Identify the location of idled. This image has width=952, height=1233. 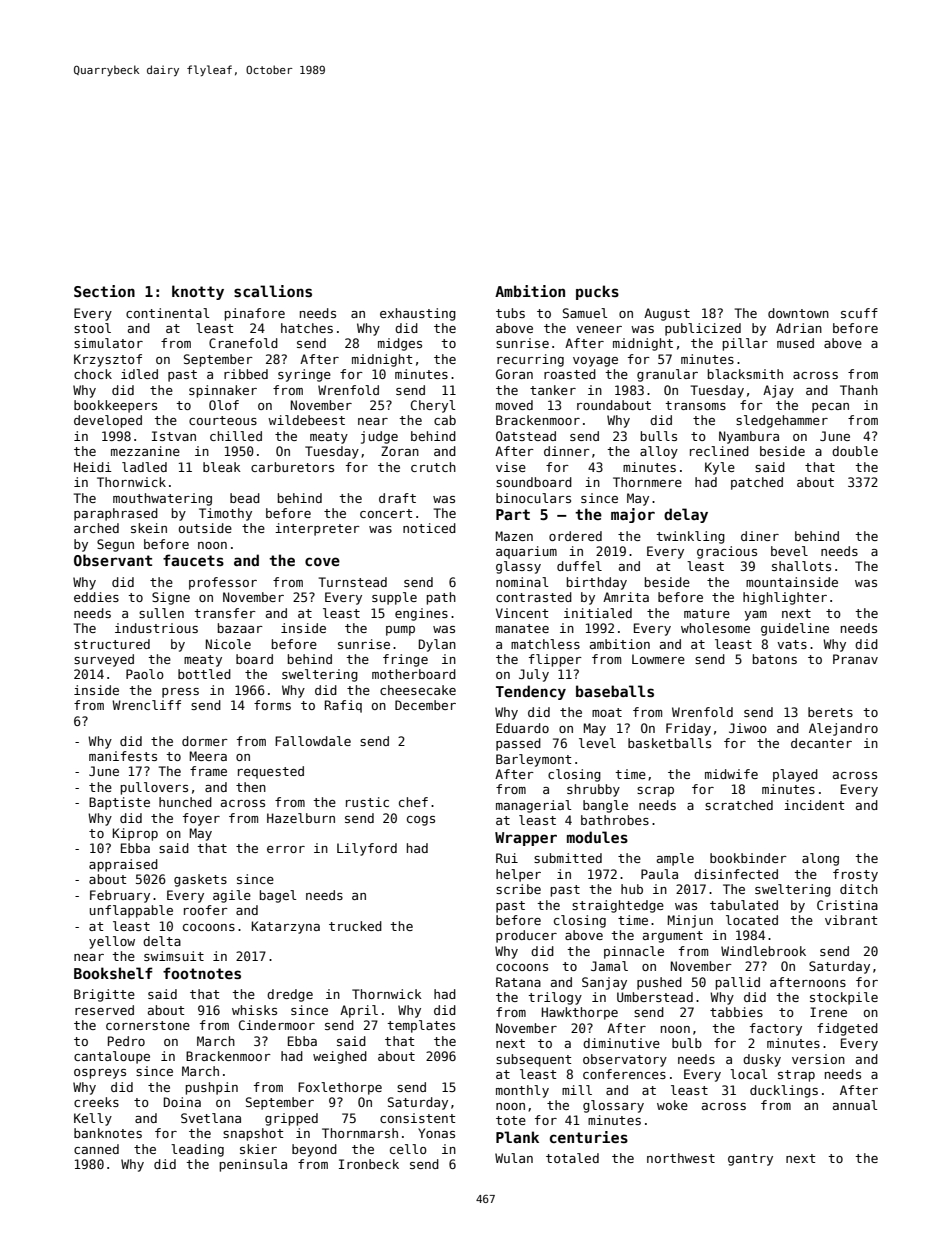
(139, 374).
